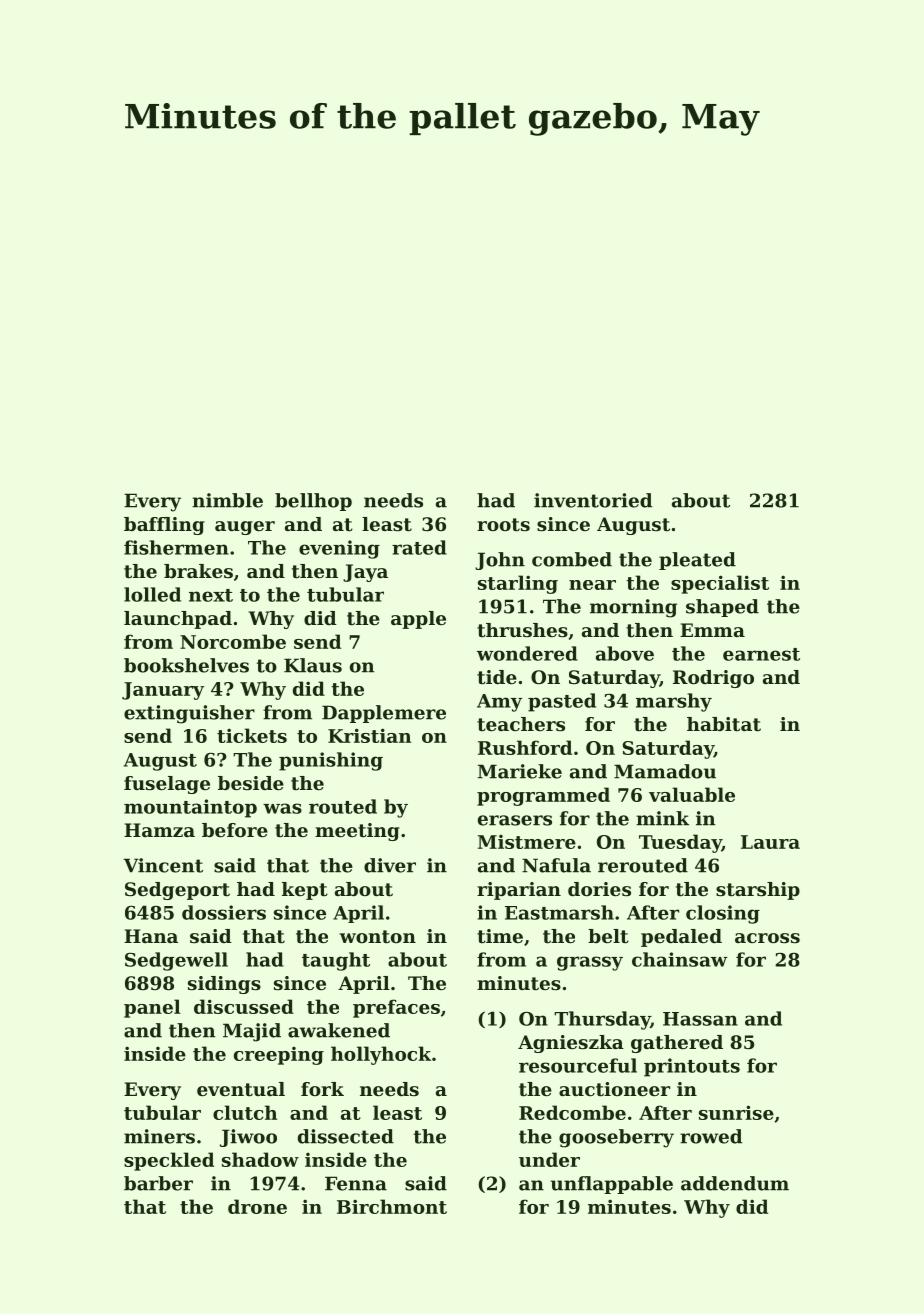 The width and height of the page is (924, 1314). What do you see at coordinates (572, 1112) in the page?
I see `Redcombe` at bounding box center [572, 1112].
